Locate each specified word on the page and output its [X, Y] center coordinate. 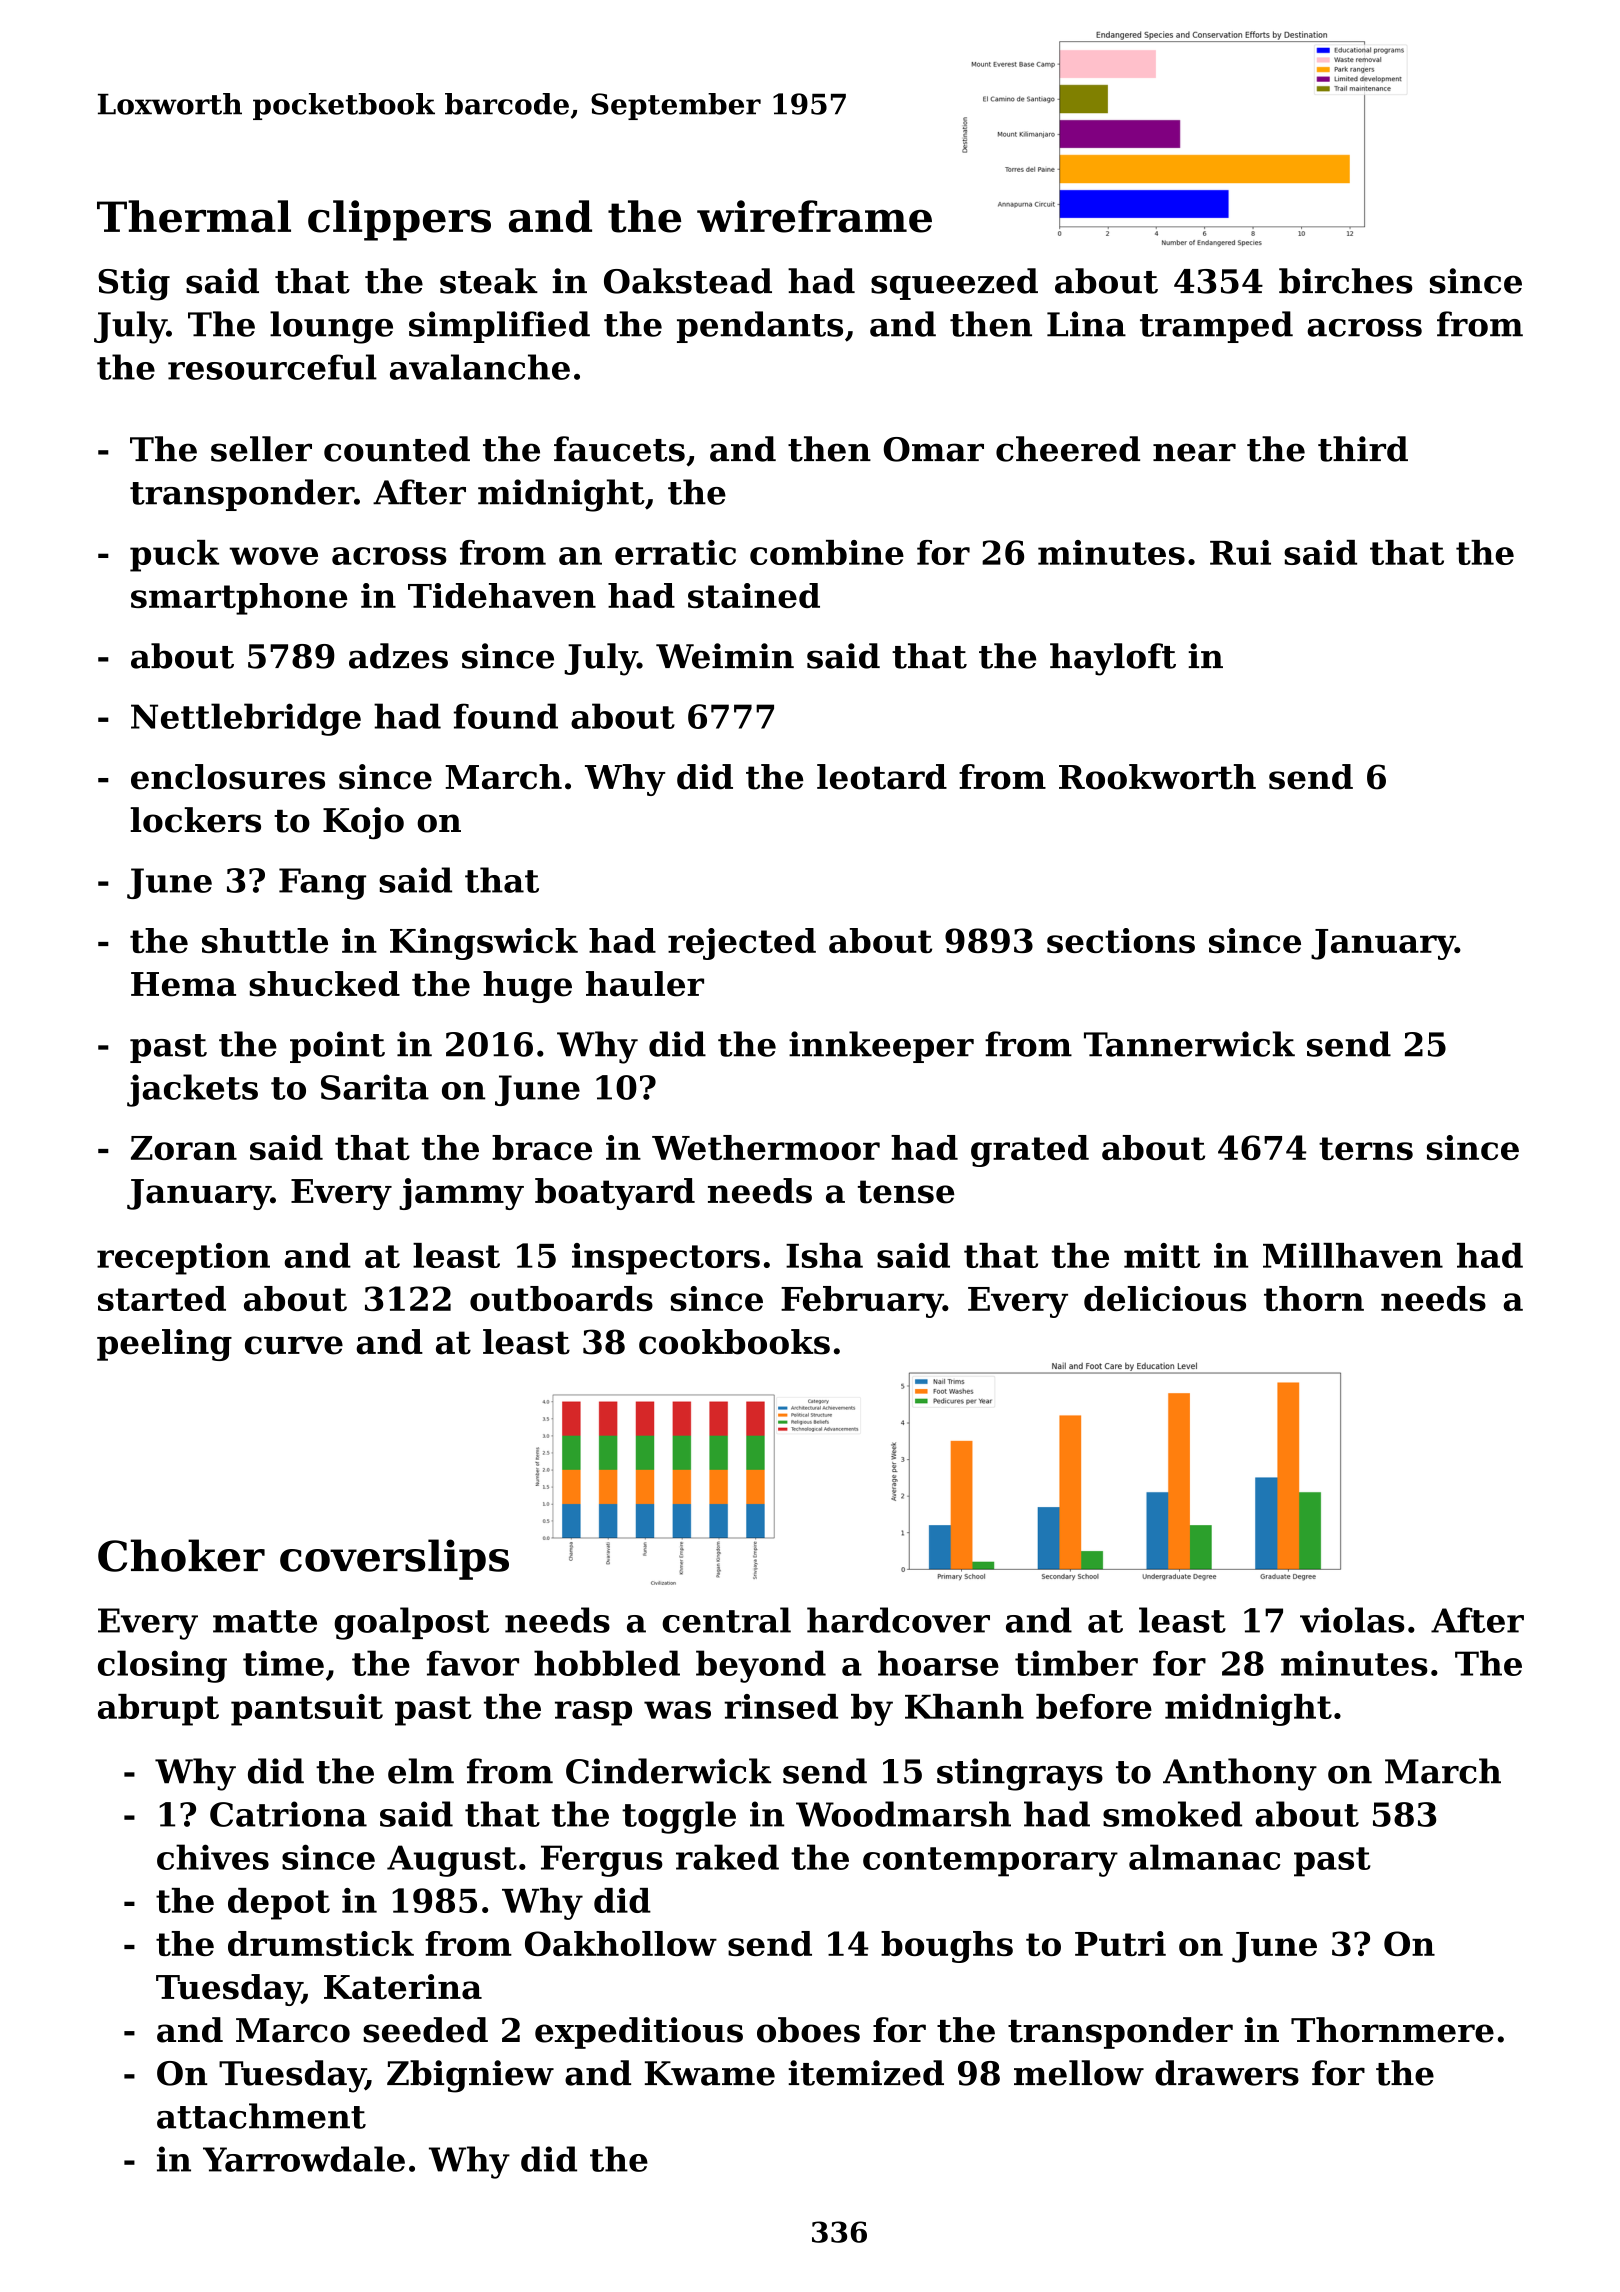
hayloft [1113, 659]
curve [294, 1345]
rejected [742, 944]
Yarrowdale [304, 2159]
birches [1346, 281]
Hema [183, 984]
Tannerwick [1189, 1044]
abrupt [158, 1710]
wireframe [814, 216]
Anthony [1240, 1774]
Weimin [725, 656]
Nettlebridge [246, 719]
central [726, 1620]
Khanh [964, 1706]
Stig [134, 284]
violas [1352, 1620]
